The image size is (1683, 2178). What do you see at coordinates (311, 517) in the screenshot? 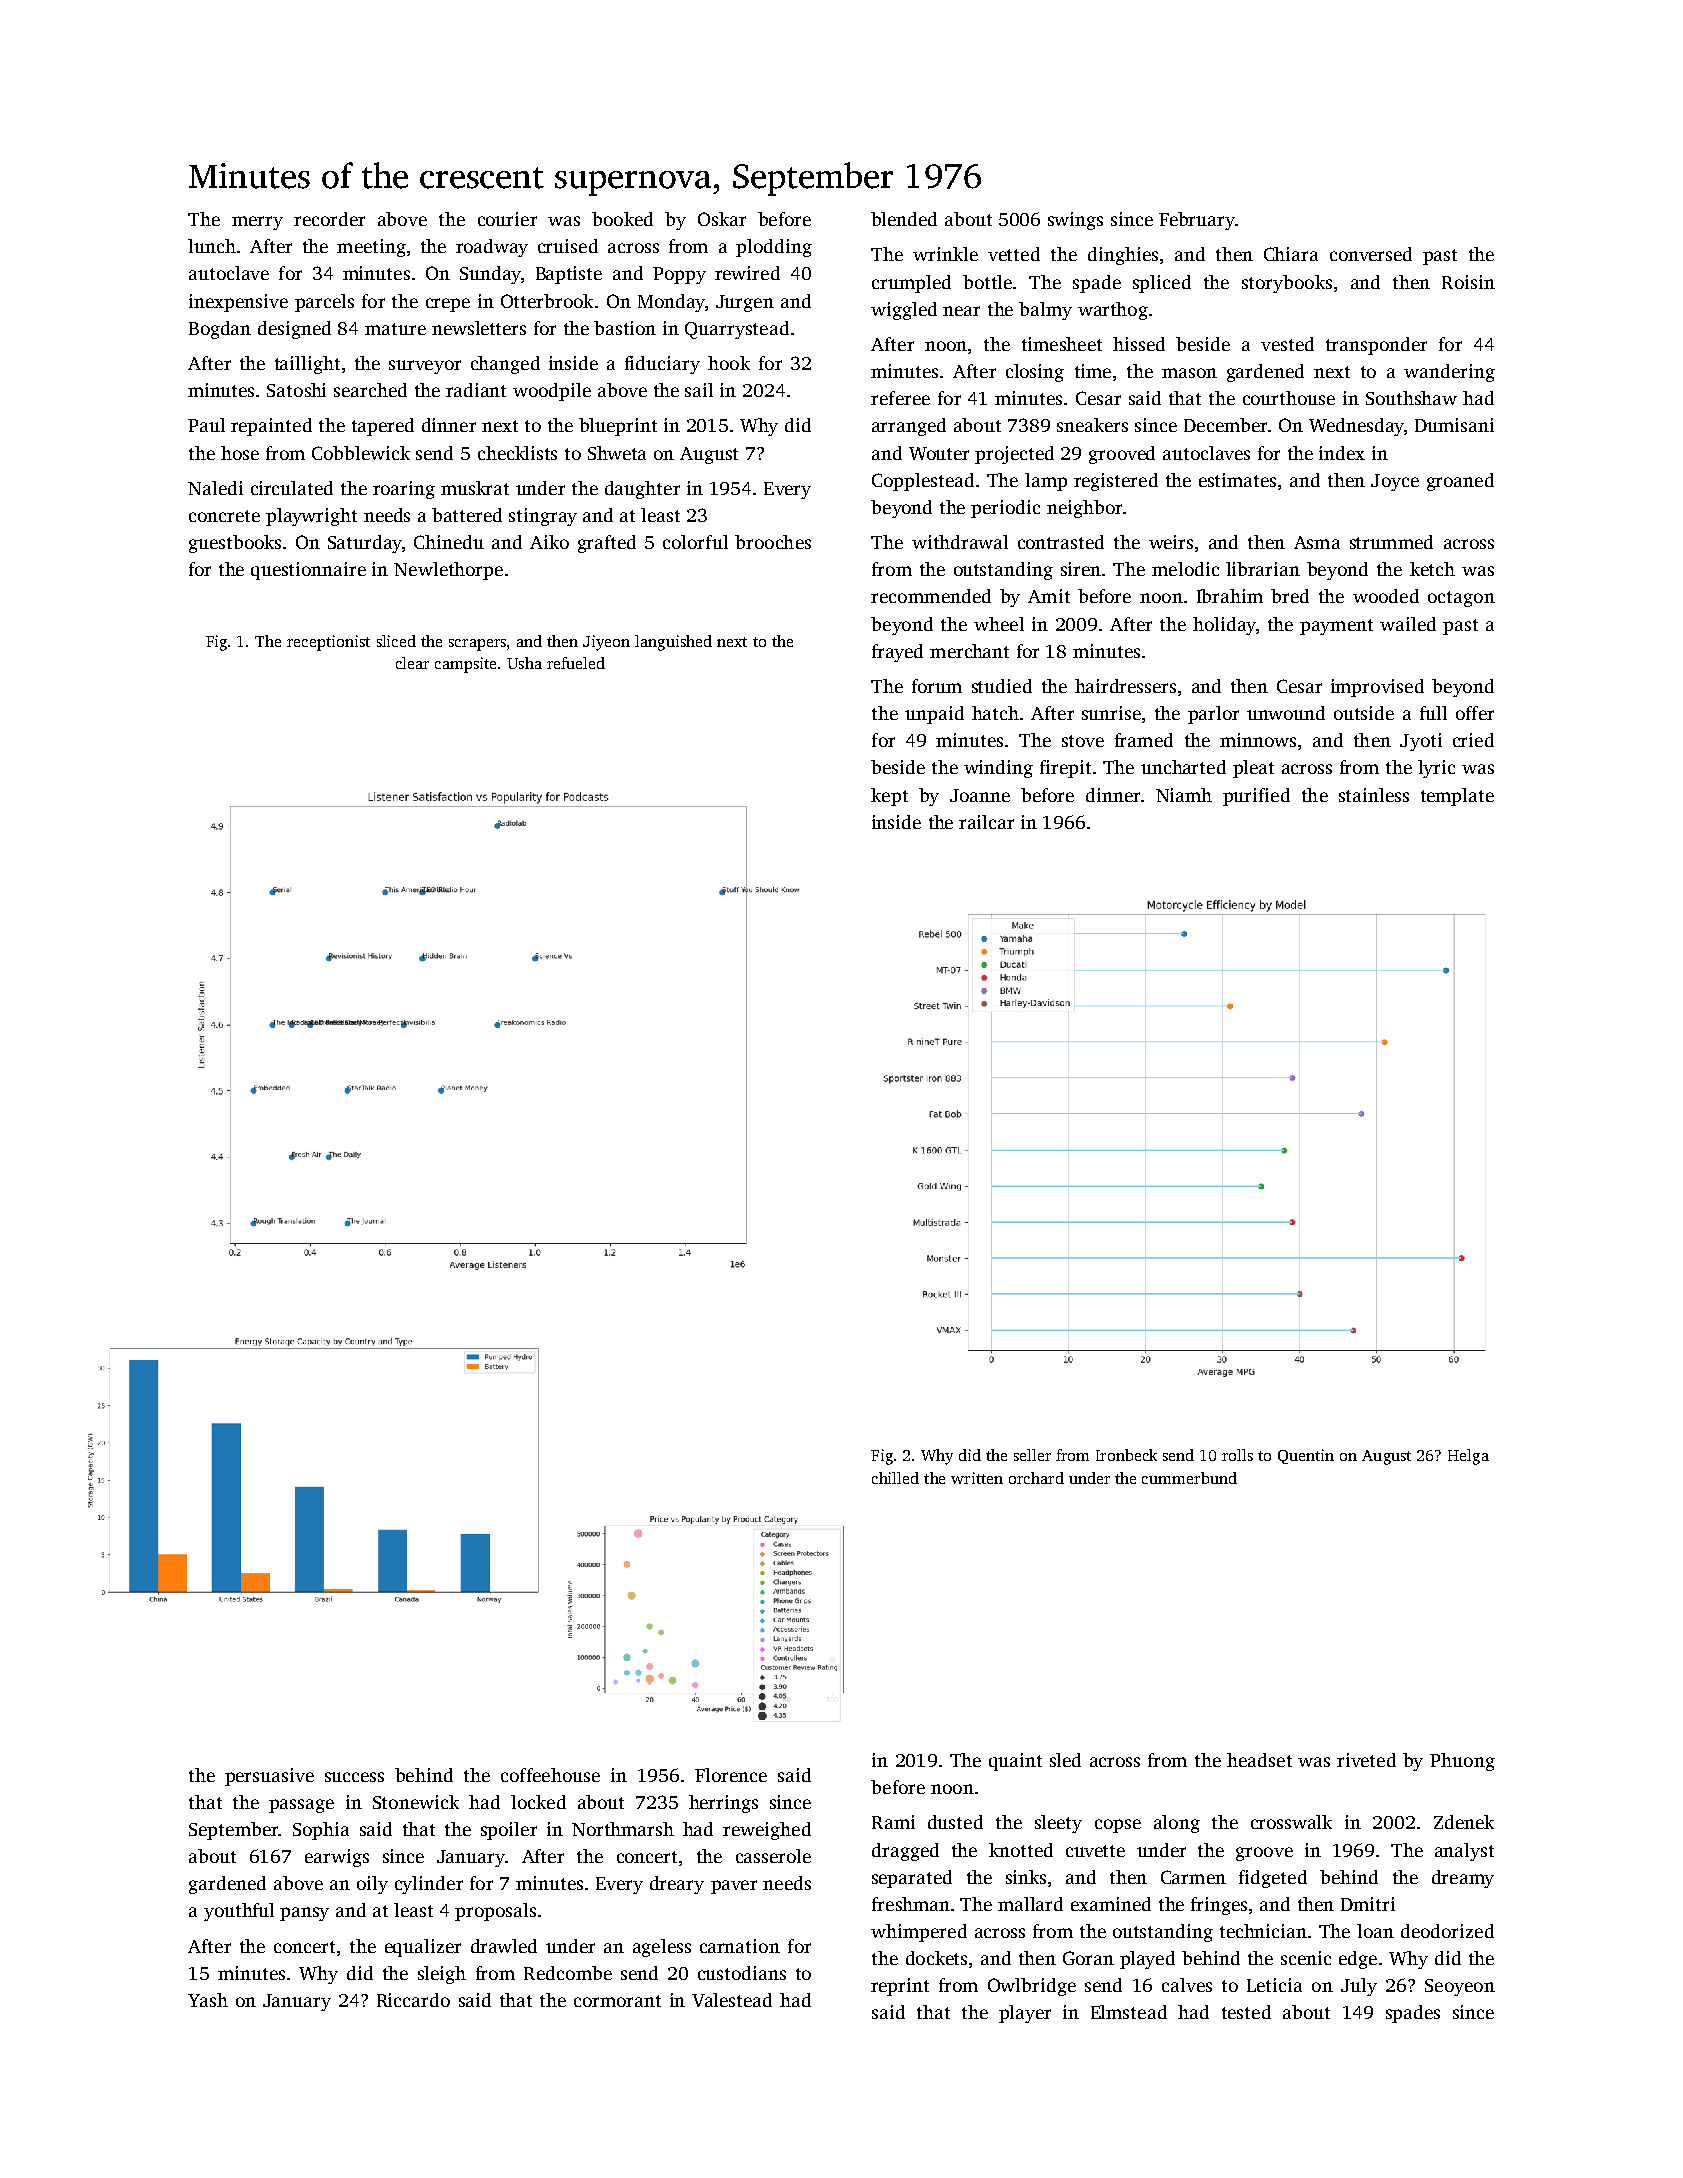
I see `playwright` at bounding box center [311, 517].
